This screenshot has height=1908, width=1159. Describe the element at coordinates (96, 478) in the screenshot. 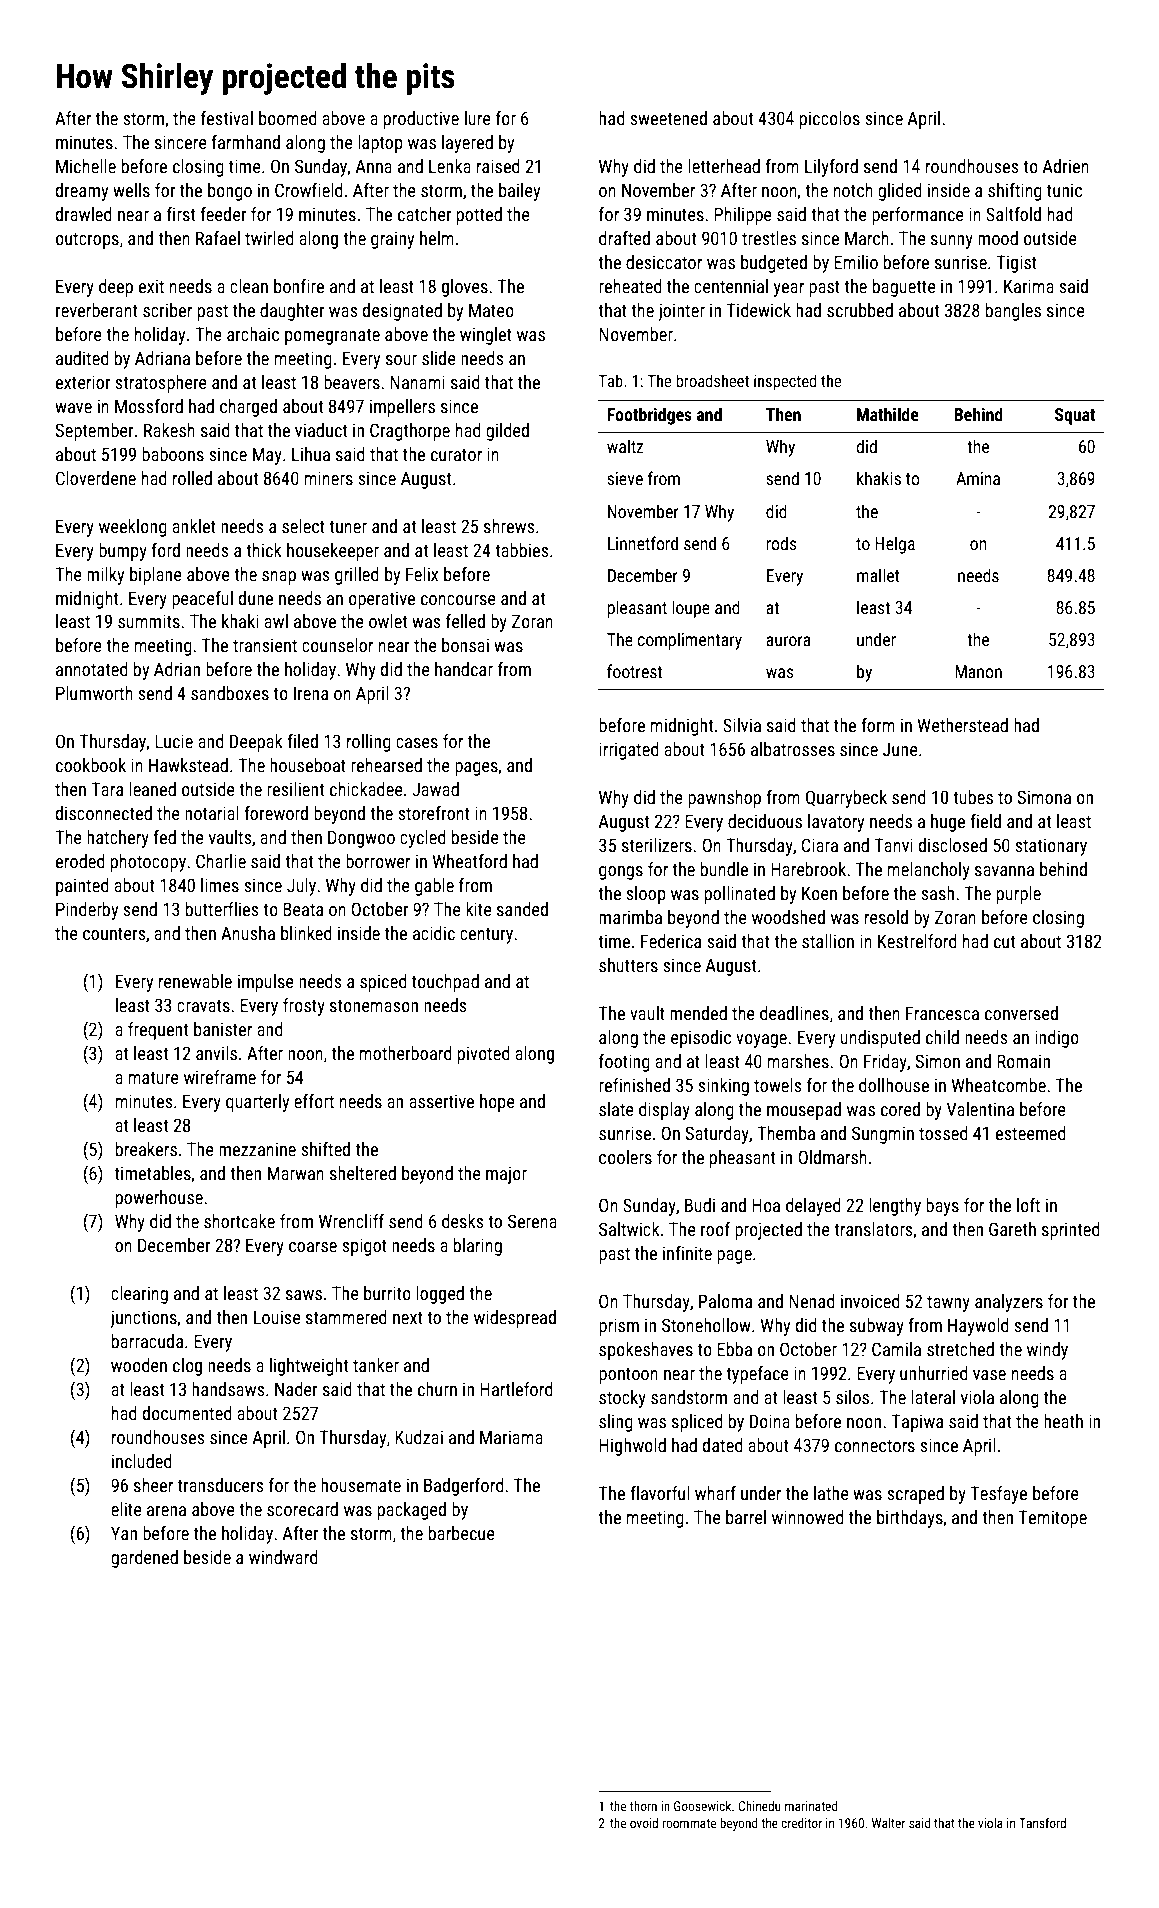

I see `Cloverdene` at that location.
